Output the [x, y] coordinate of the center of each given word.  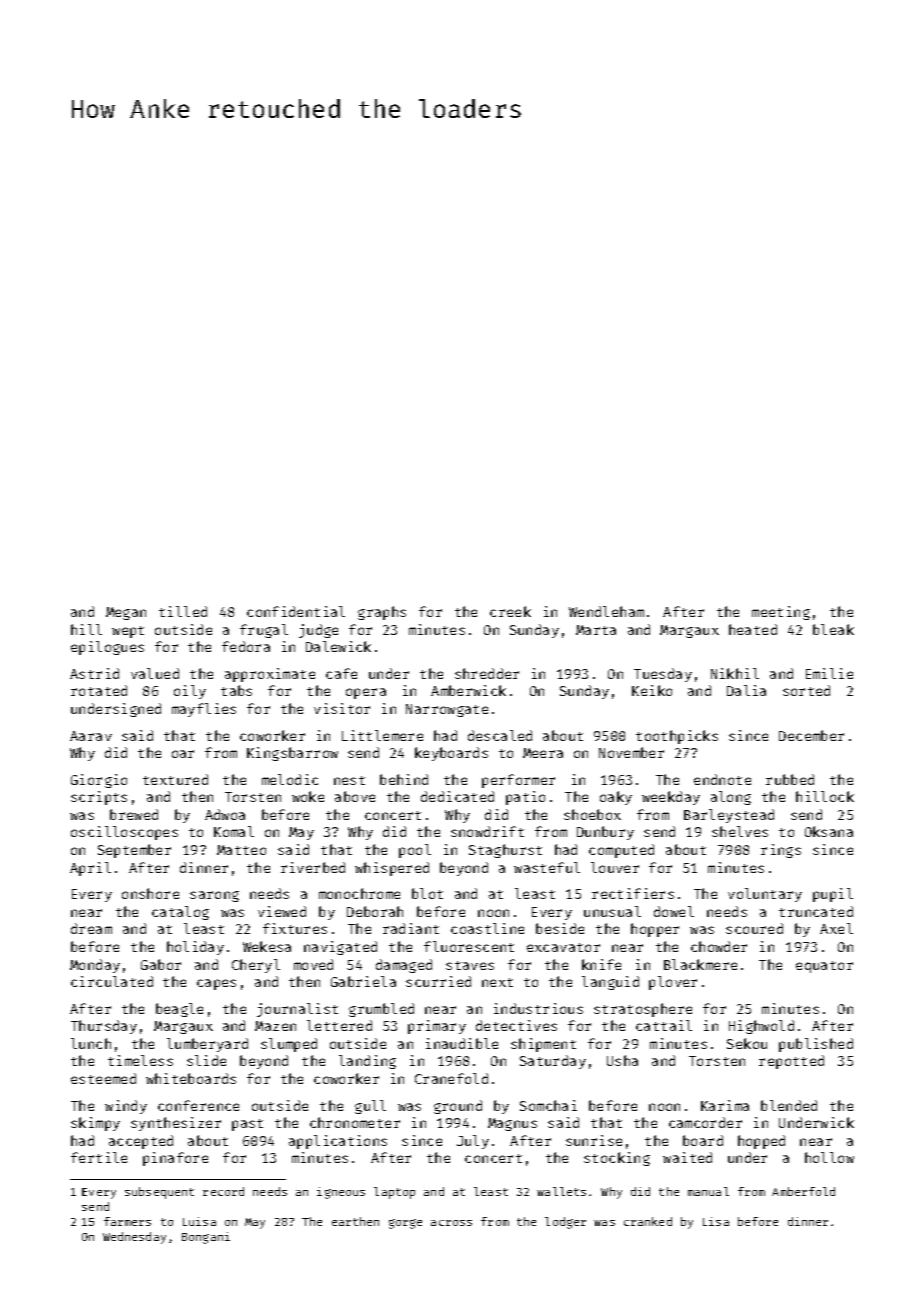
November [631, 752]
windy [126, 1107]
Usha [622, 1060]
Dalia [746, 690]
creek [510, 611]
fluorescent [469, 946]
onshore [150, 893]
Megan [126, 613]
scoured [754, 928]
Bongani [206, 1238]
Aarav [91, 736]
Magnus [512, 1124]
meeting [781, 613]
